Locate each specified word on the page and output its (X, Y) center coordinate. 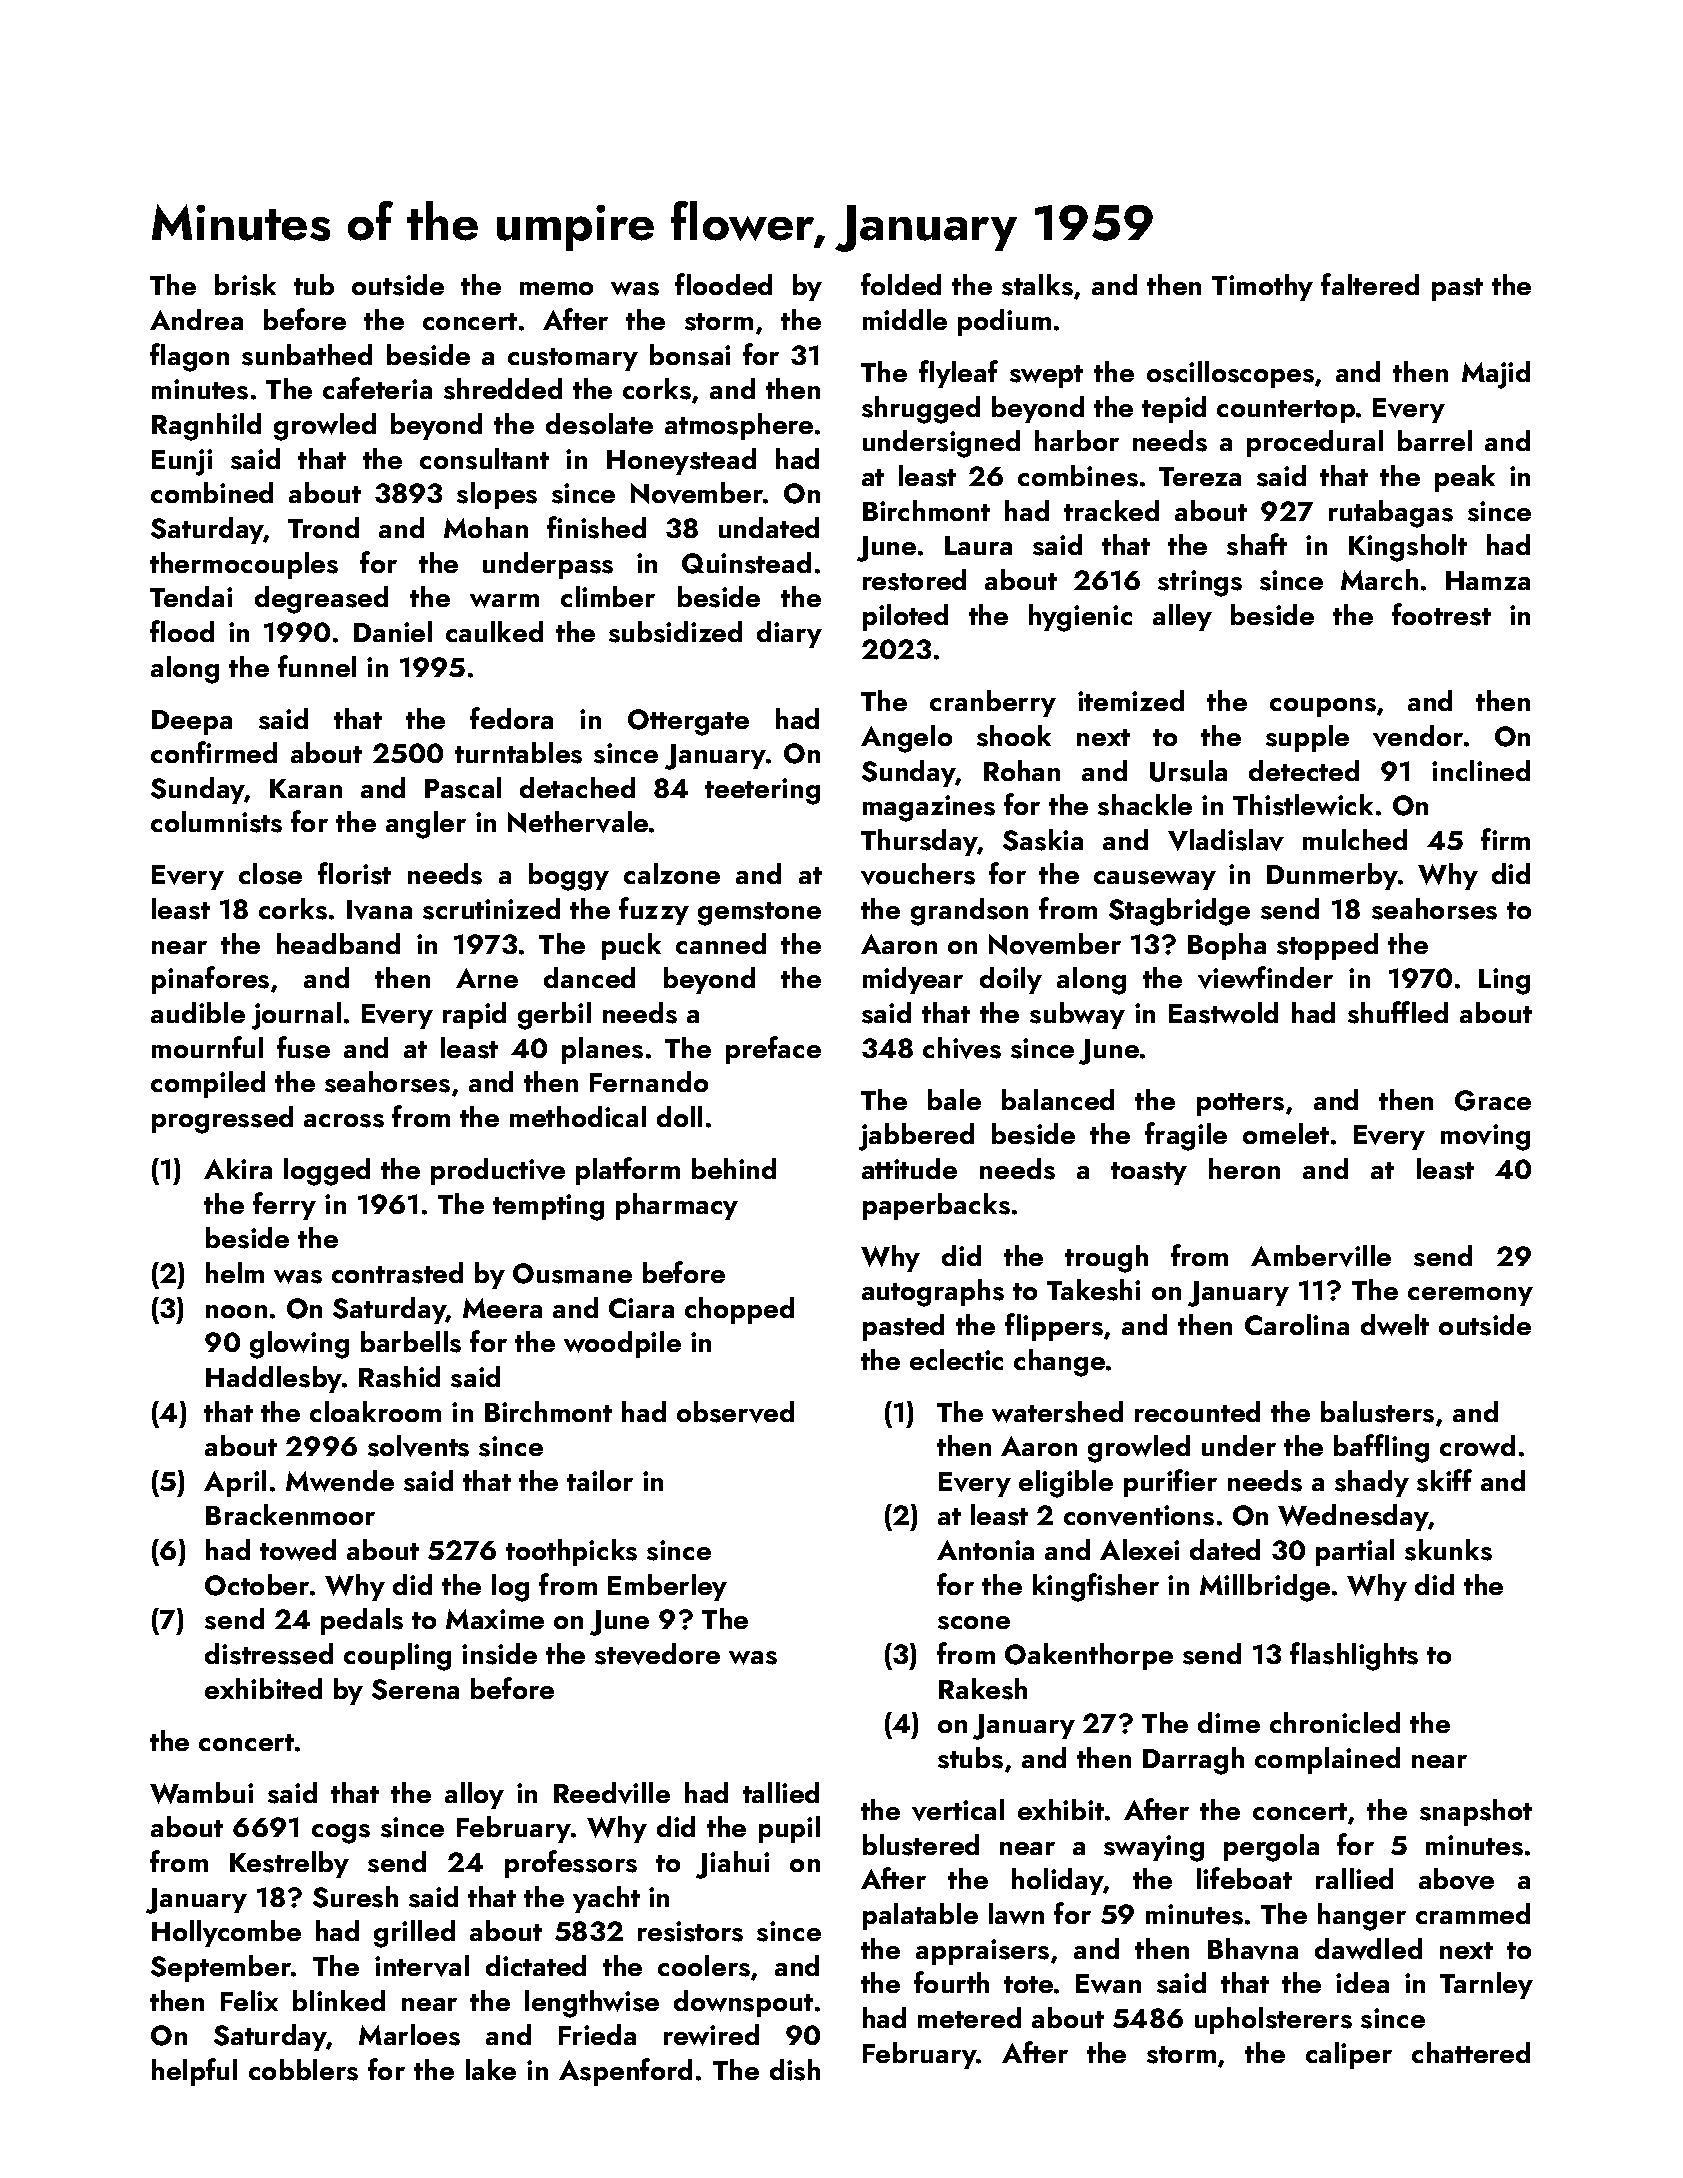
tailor (600, 1480)
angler (426, 825)
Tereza (1200, 476)
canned (721, 943)
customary (573, 359)
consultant (484, 459)
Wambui (201, 1793)
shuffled (1398, 1012)
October (257, 1585)
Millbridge (1265, 1588)
